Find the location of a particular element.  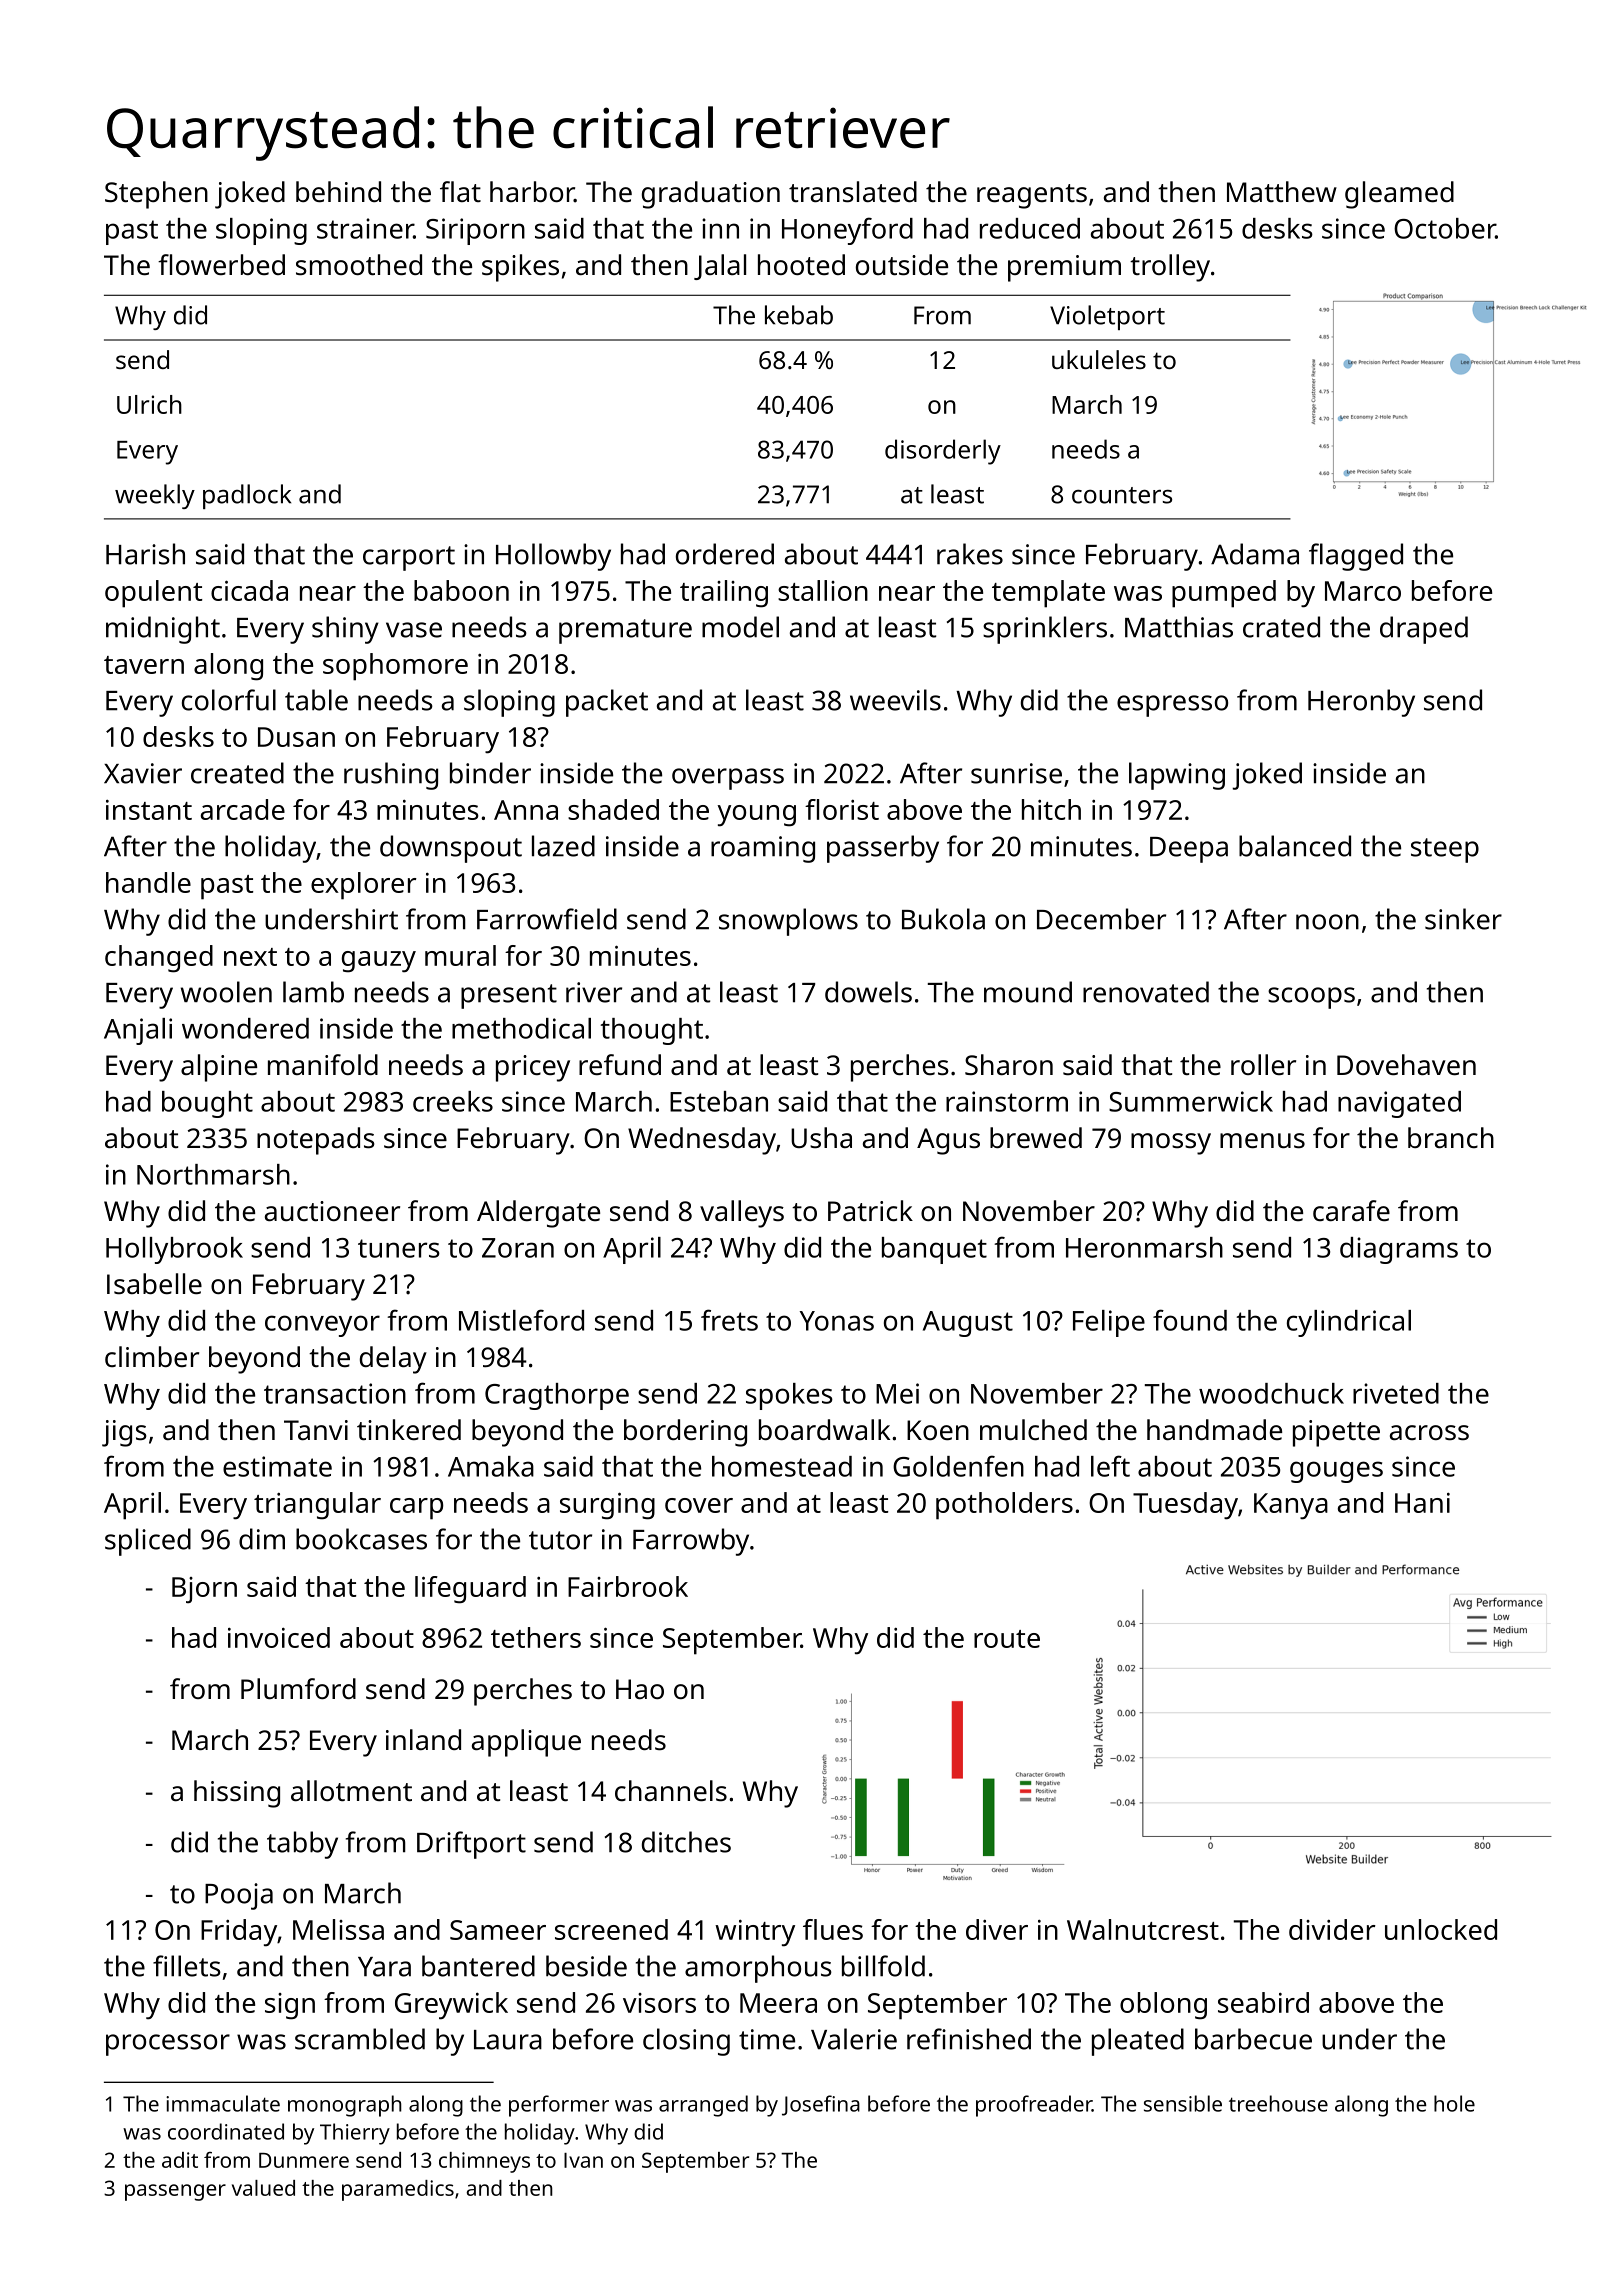

frets is located at coordinates (729, 1320).
